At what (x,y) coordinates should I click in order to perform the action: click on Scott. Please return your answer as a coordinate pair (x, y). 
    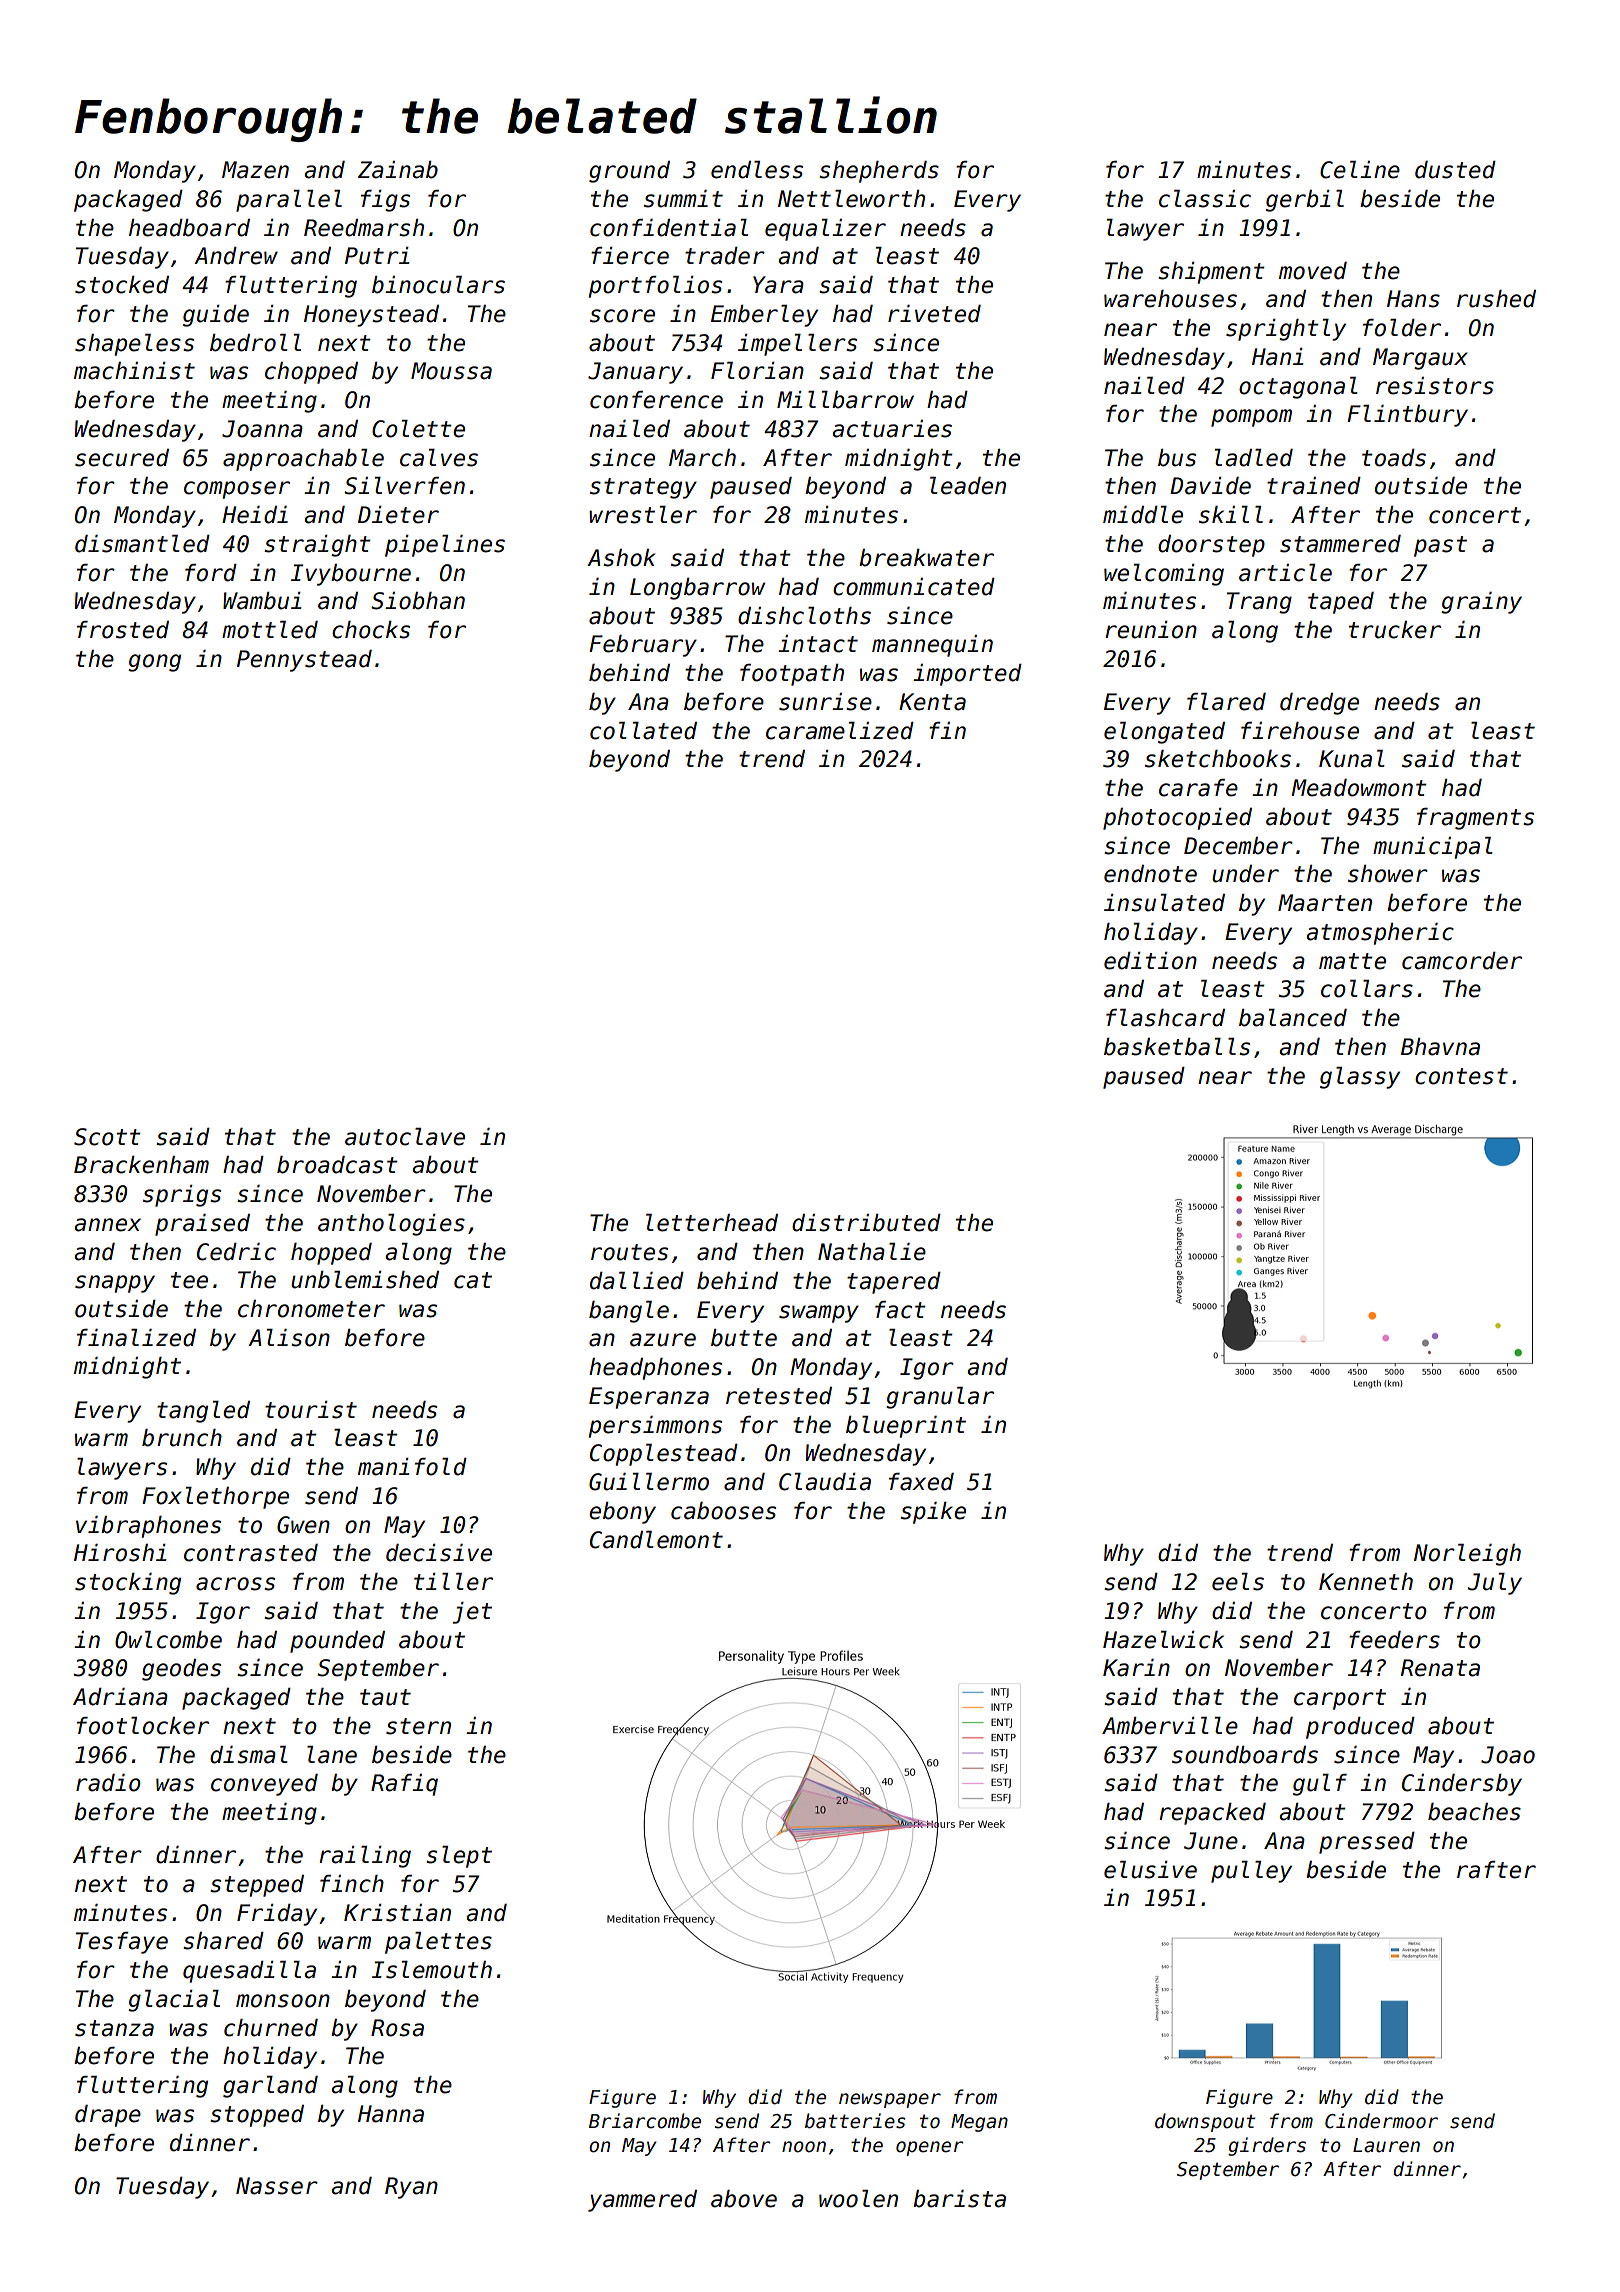
    Looking at the image, I should click on (107, 1137).
